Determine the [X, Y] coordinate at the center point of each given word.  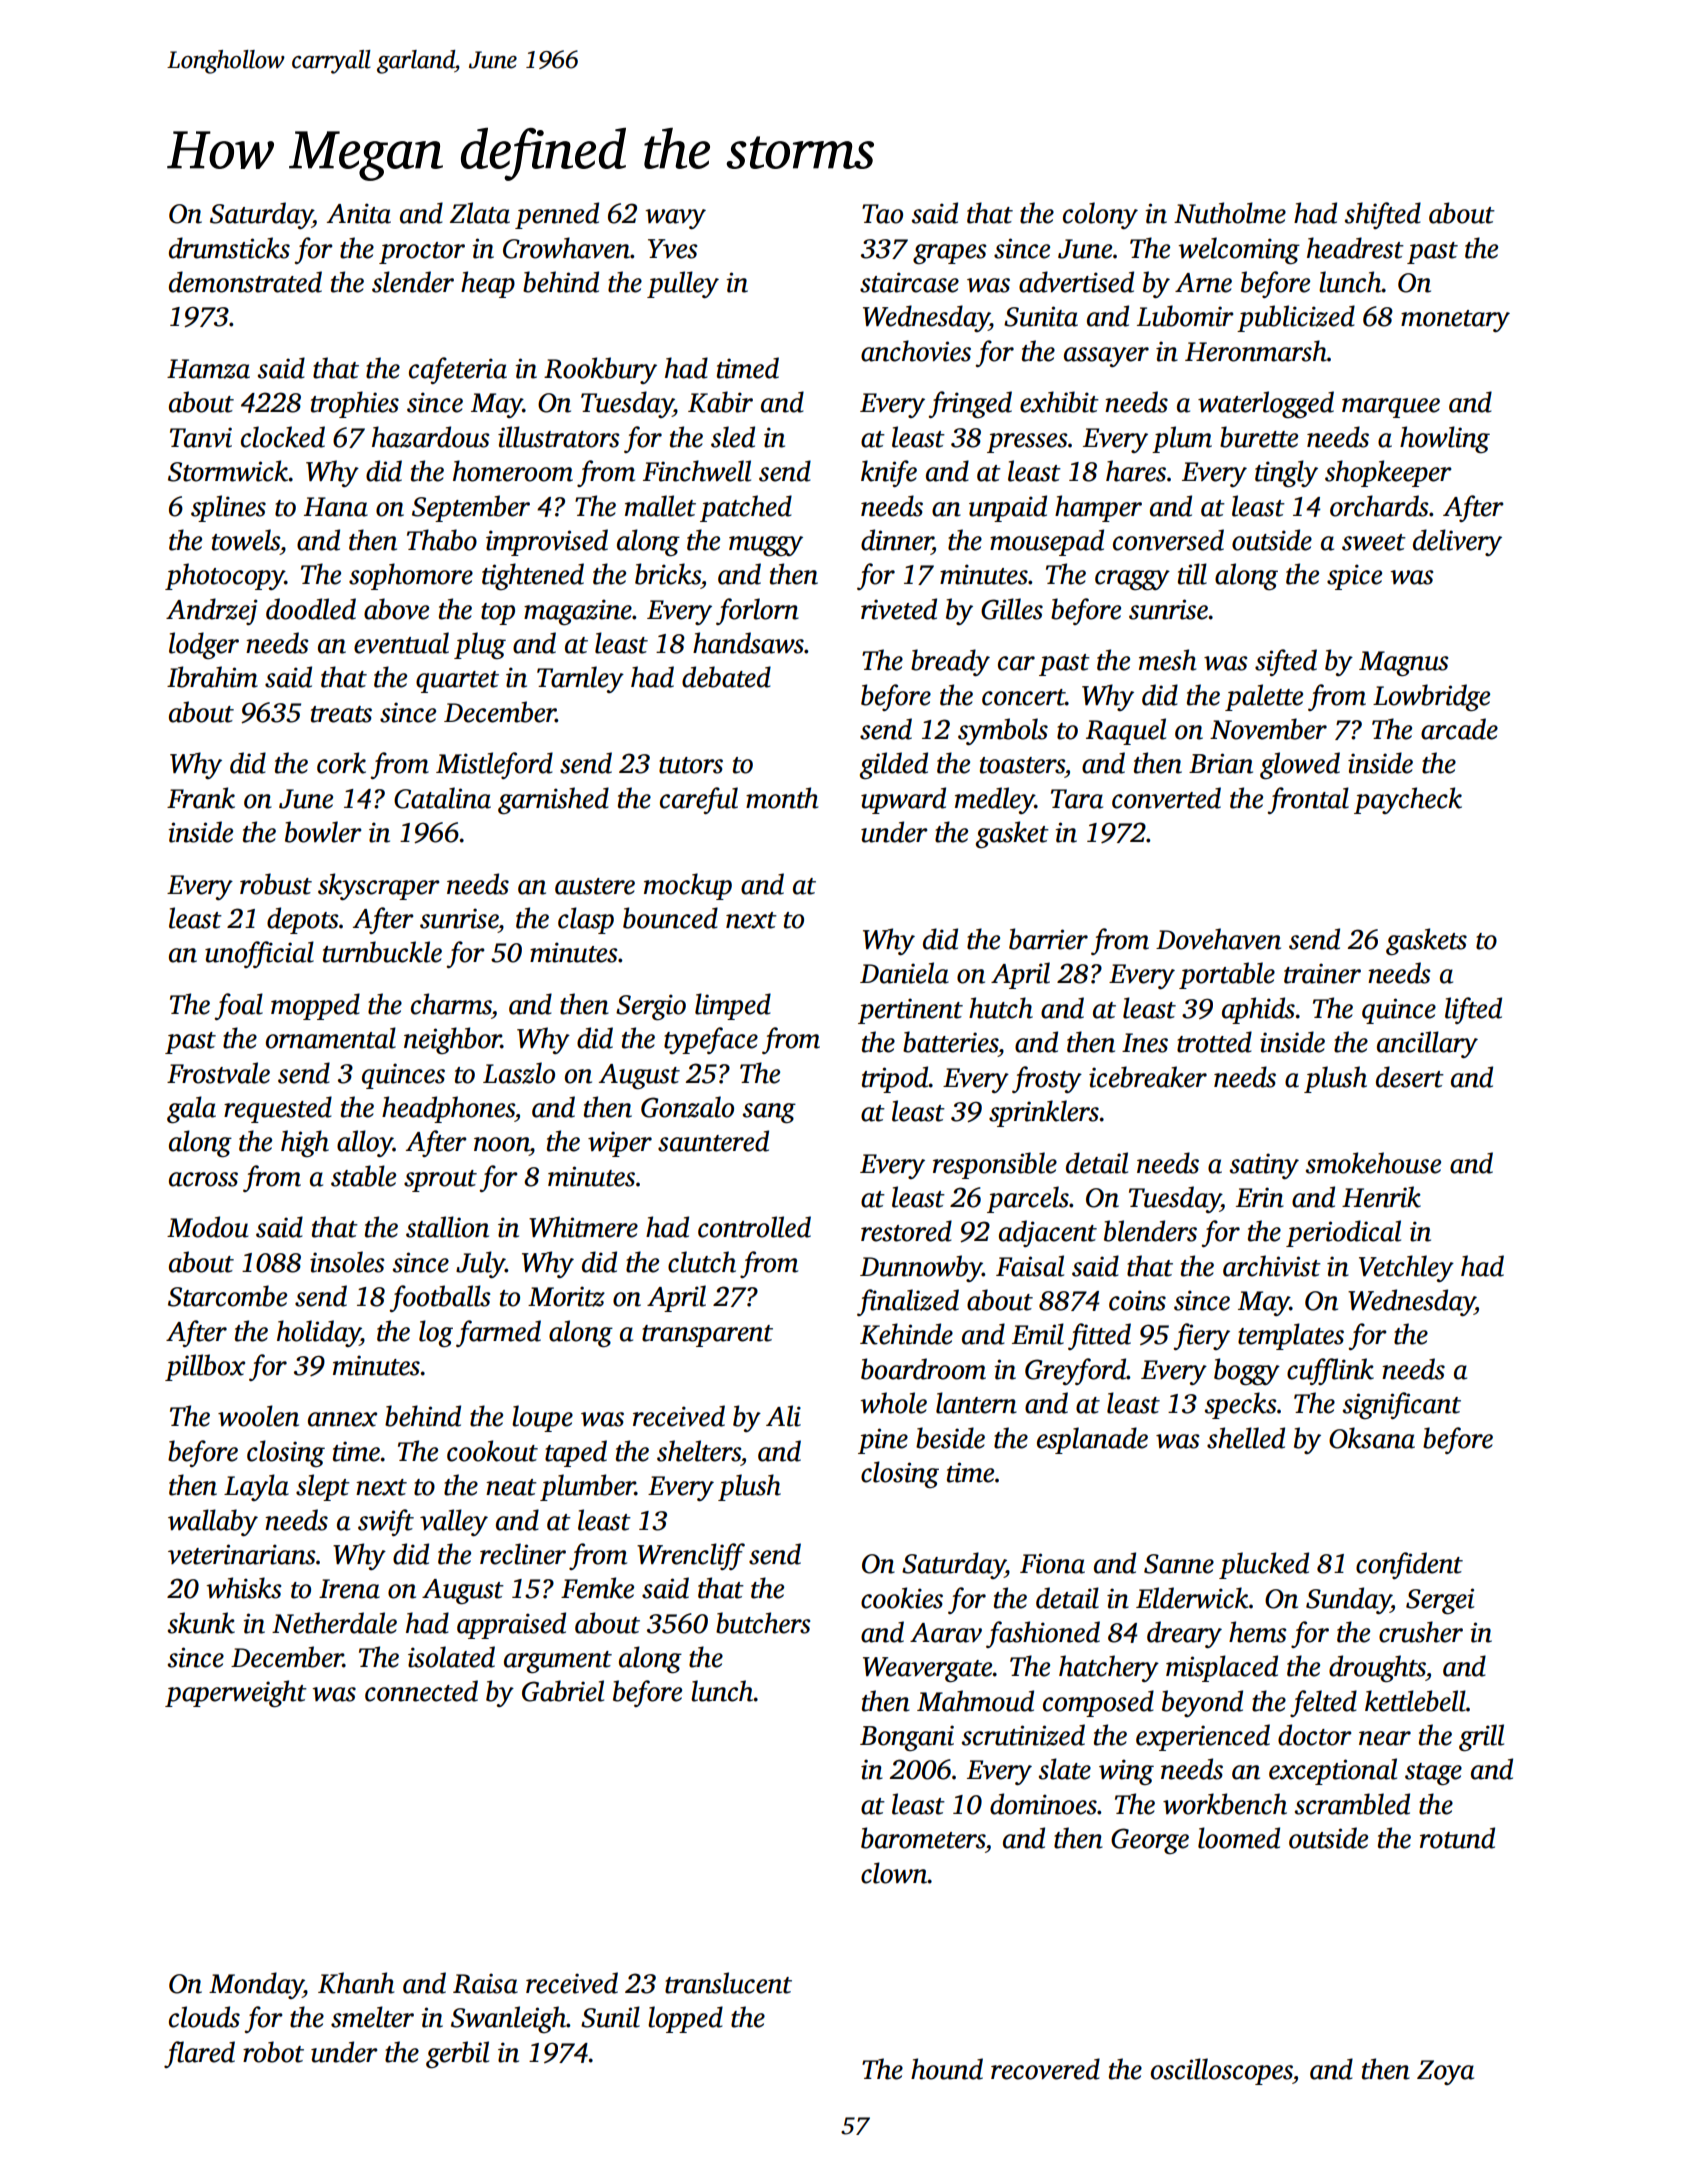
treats [341, 714]
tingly [1286, 473]
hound [947, 2069]
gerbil [457, 2054]
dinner [896, 540]
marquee [1391, 408]
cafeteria [458, 370]
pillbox [205, 1367]
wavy [675, 219]
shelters [699, 1451]
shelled [1246, 1438]
